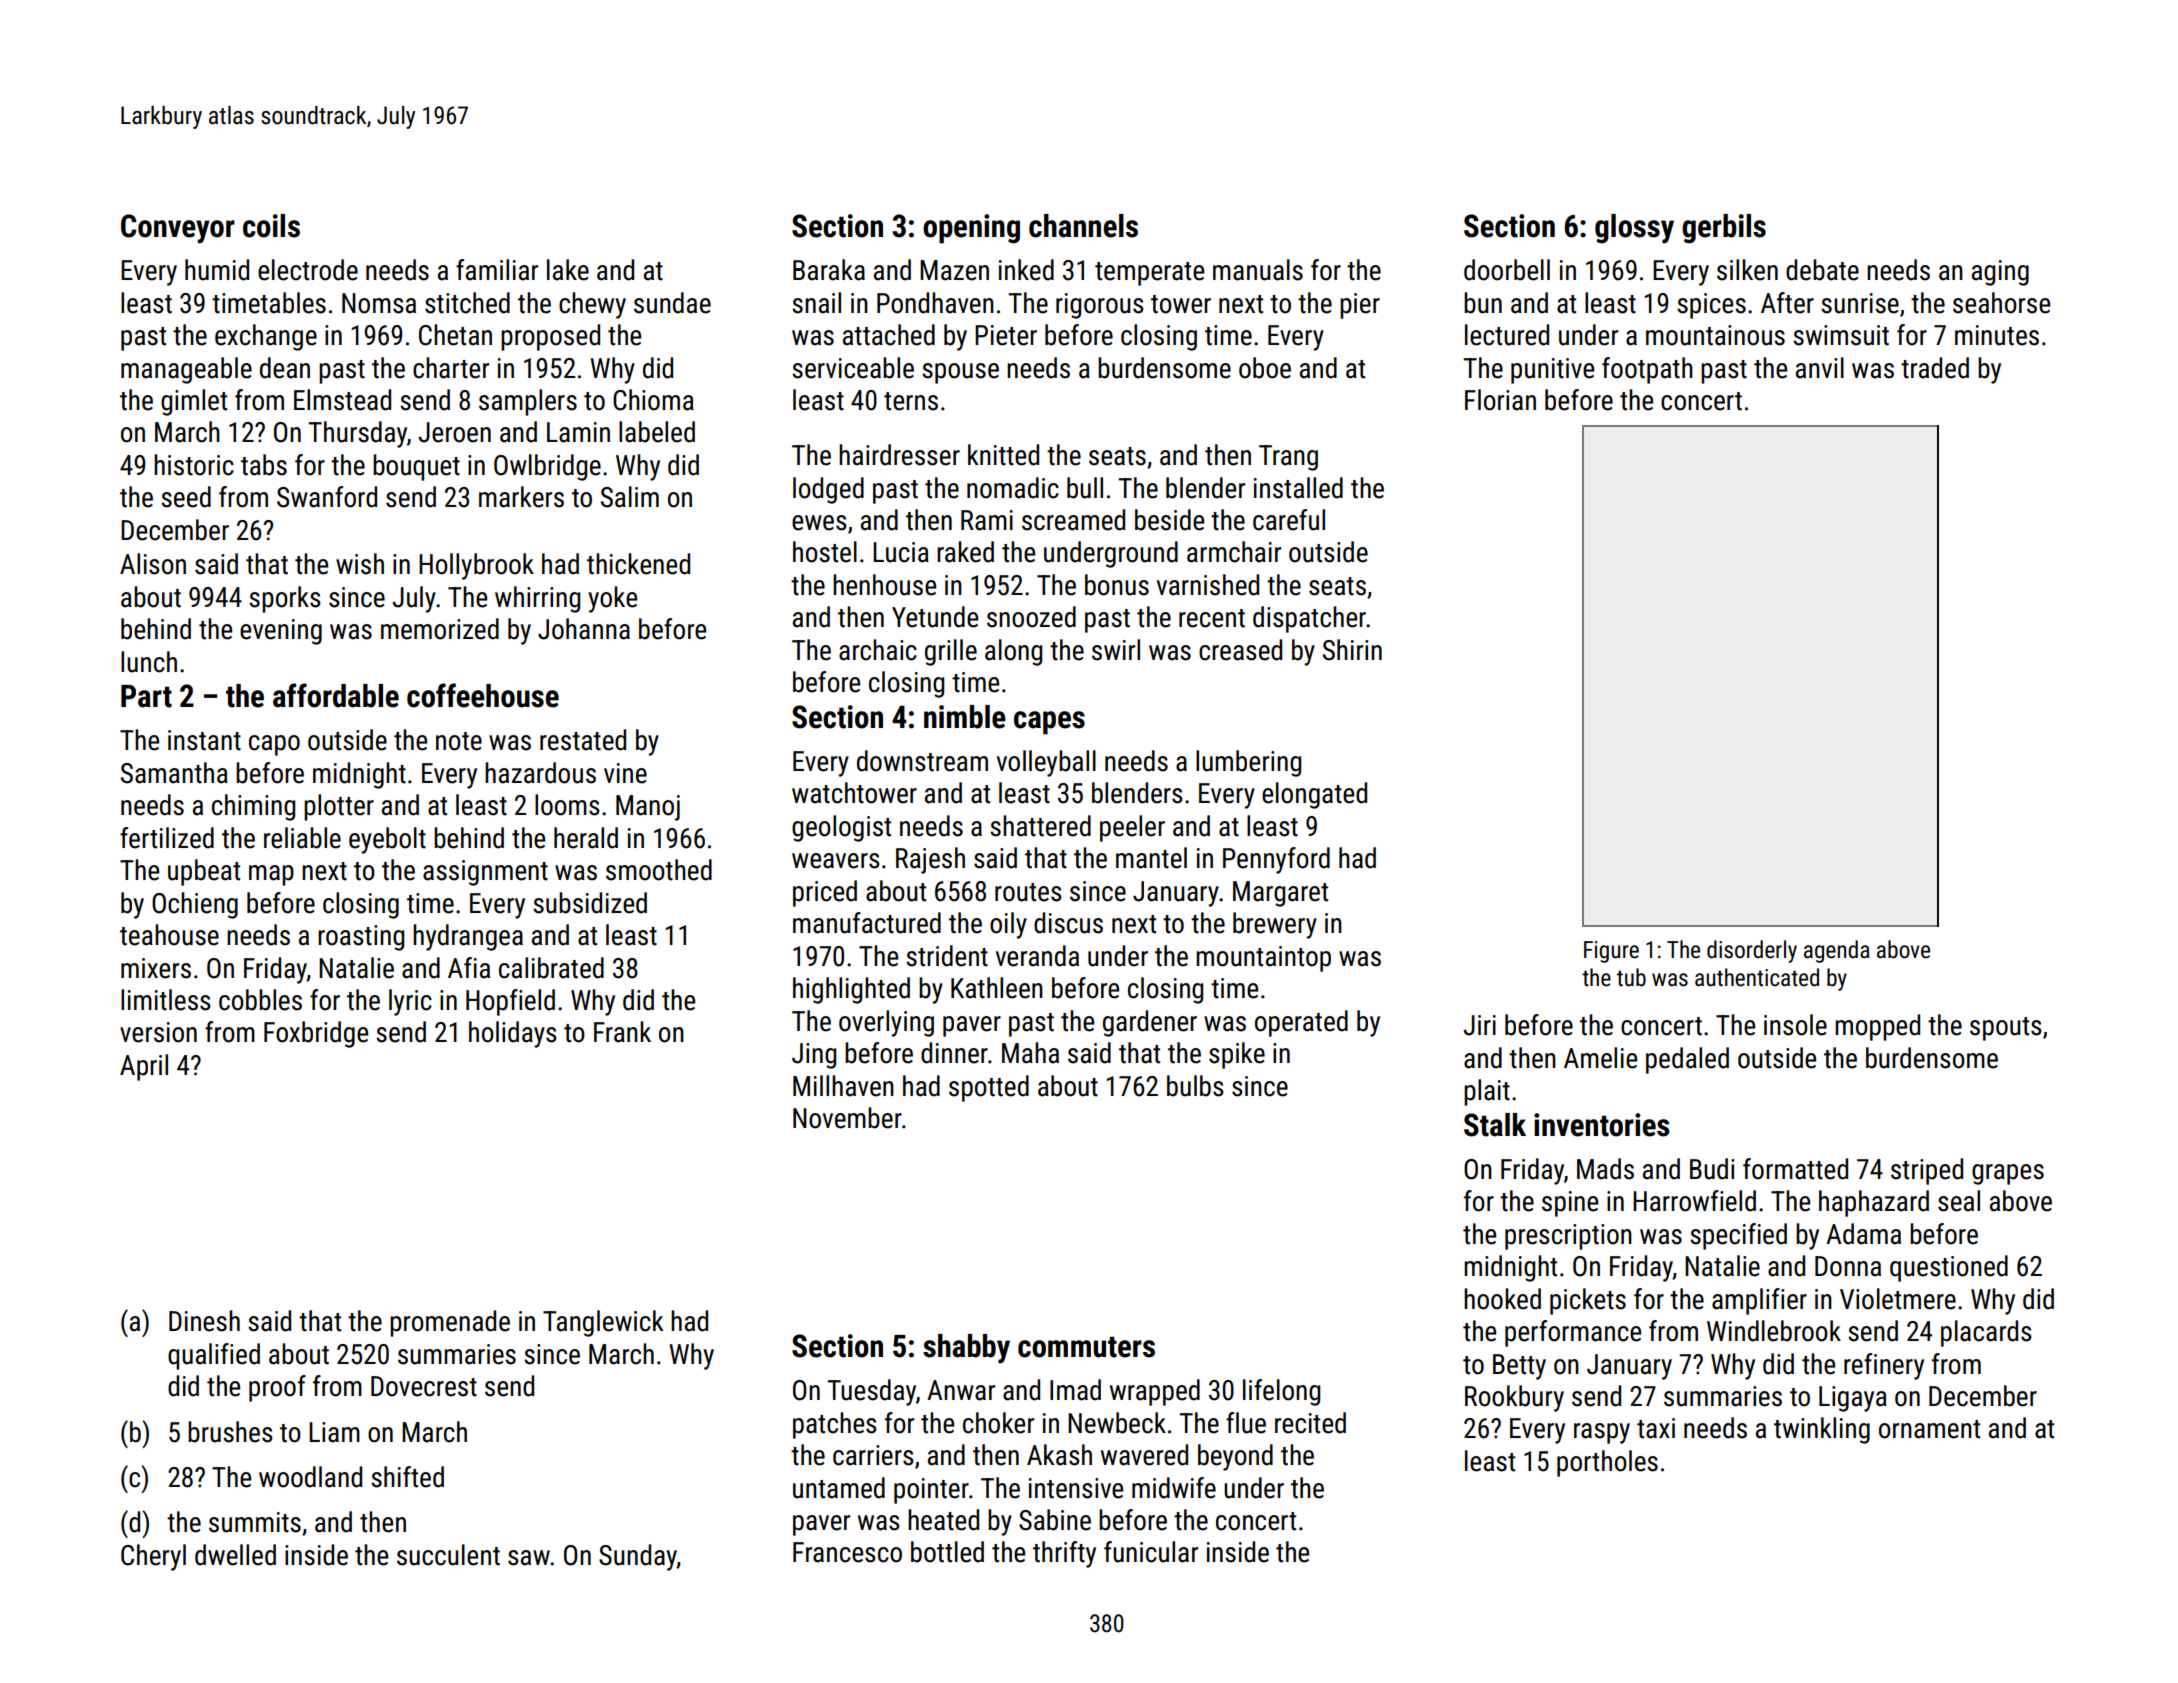 This image has width=2178, height=1683. I want to click on qualified, so click(214, 1356).
